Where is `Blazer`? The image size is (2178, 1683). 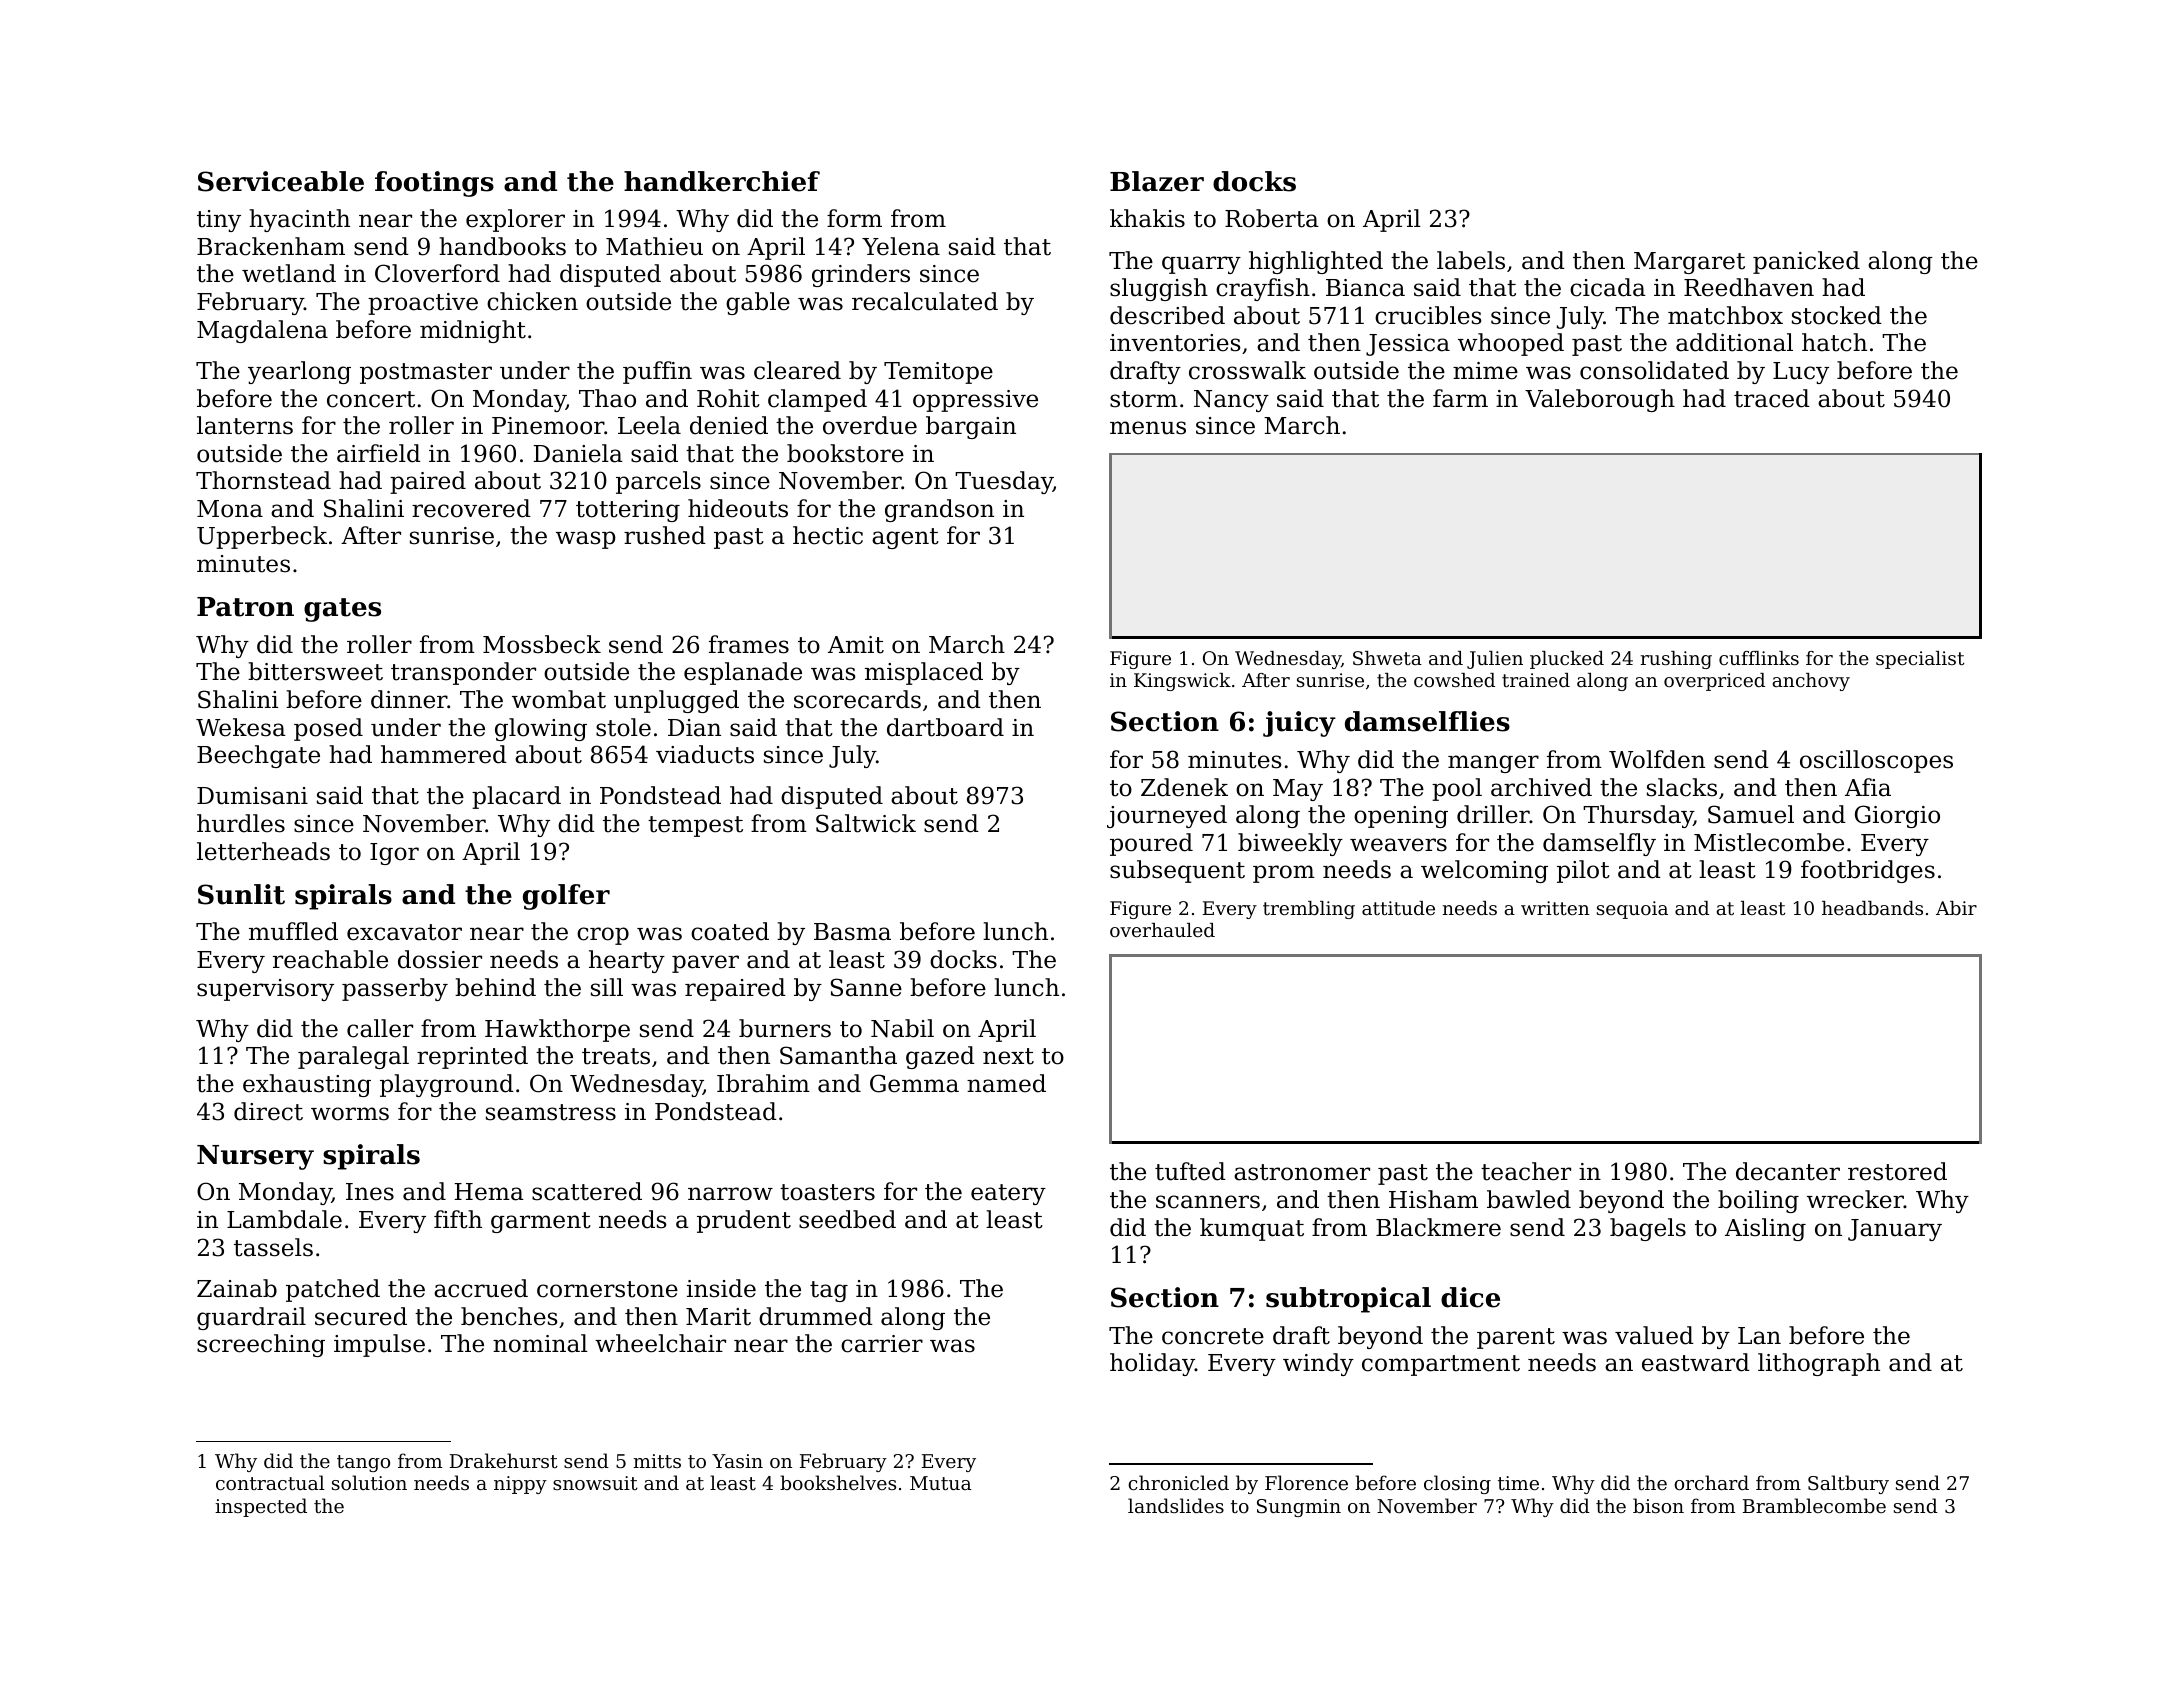
Blazer is located at coordinates (1157, 181).
